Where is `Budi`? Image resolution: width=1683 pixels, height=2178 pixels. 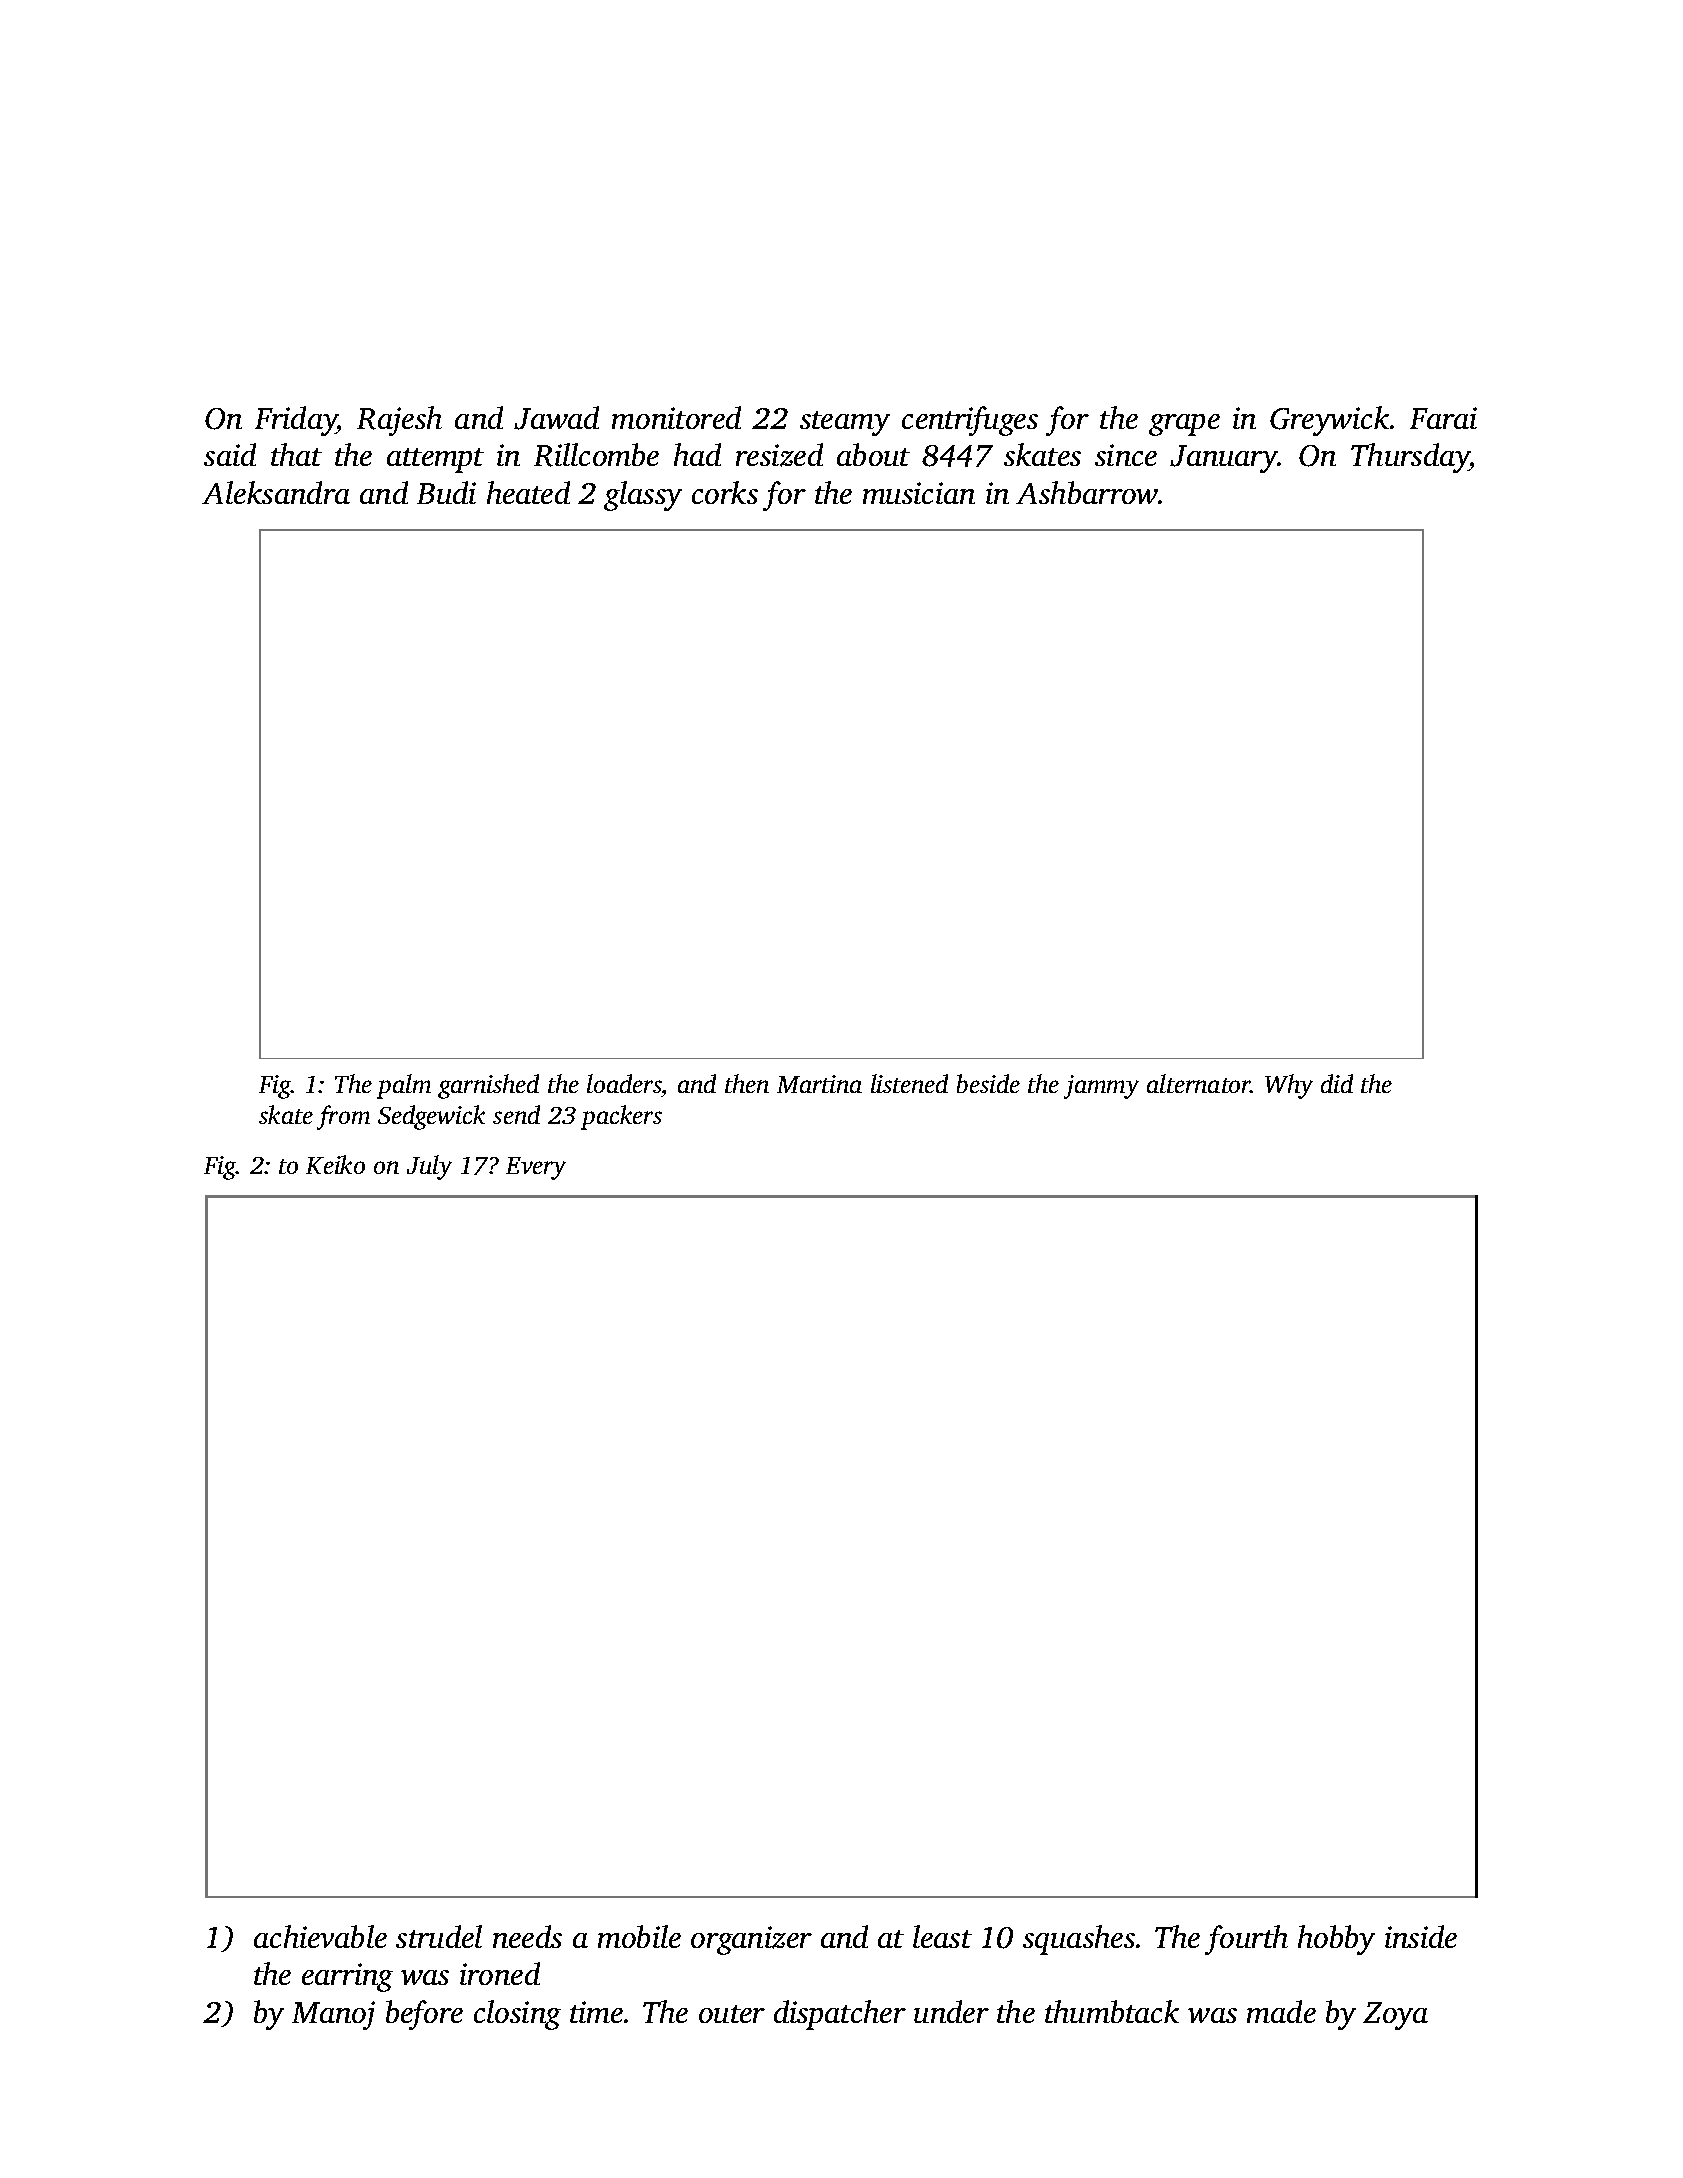
Budi is located at coordinates (446, 492).
